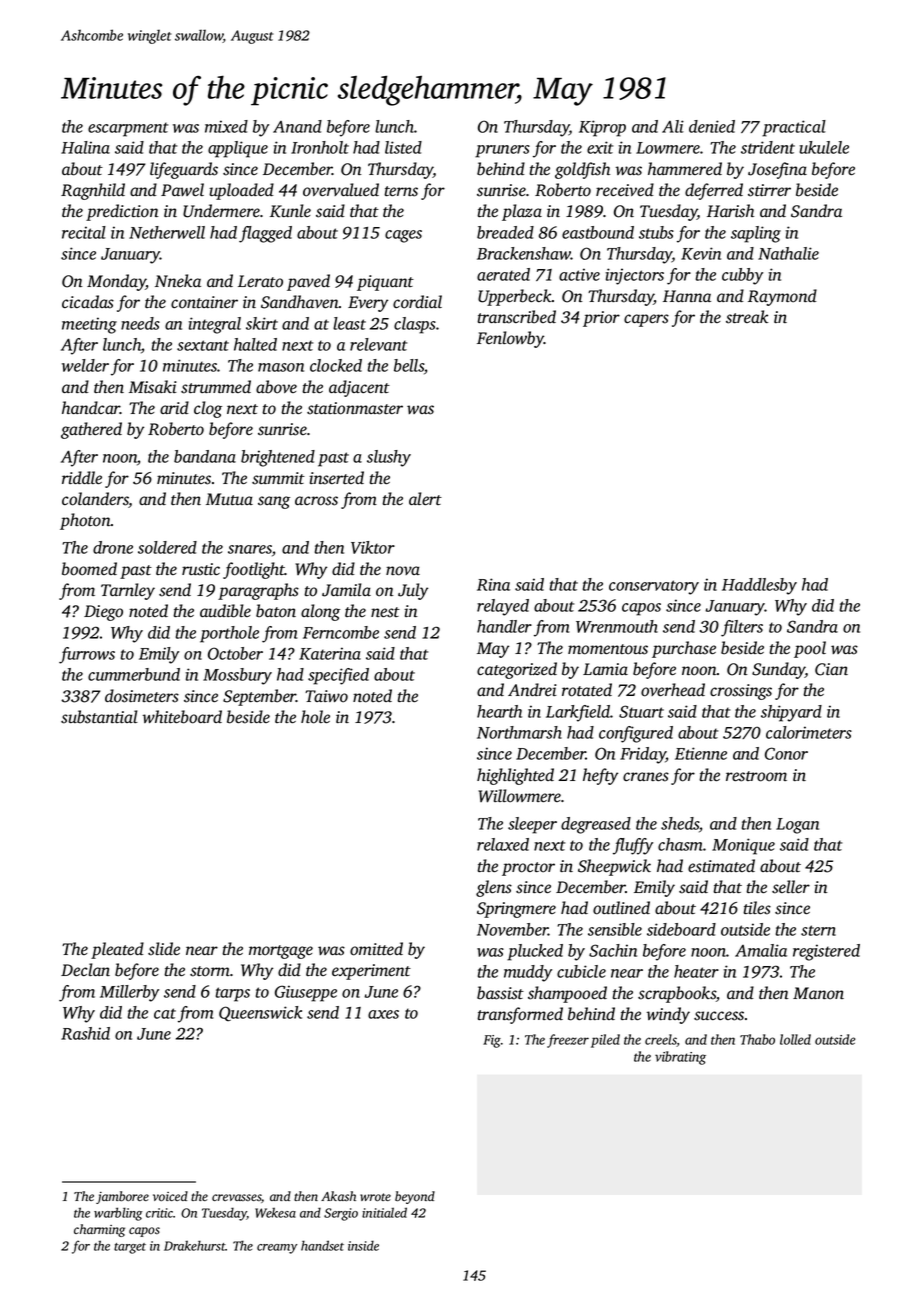 The width and height of the document is (924, 1311). I want to click on September, so click(259, 697).
